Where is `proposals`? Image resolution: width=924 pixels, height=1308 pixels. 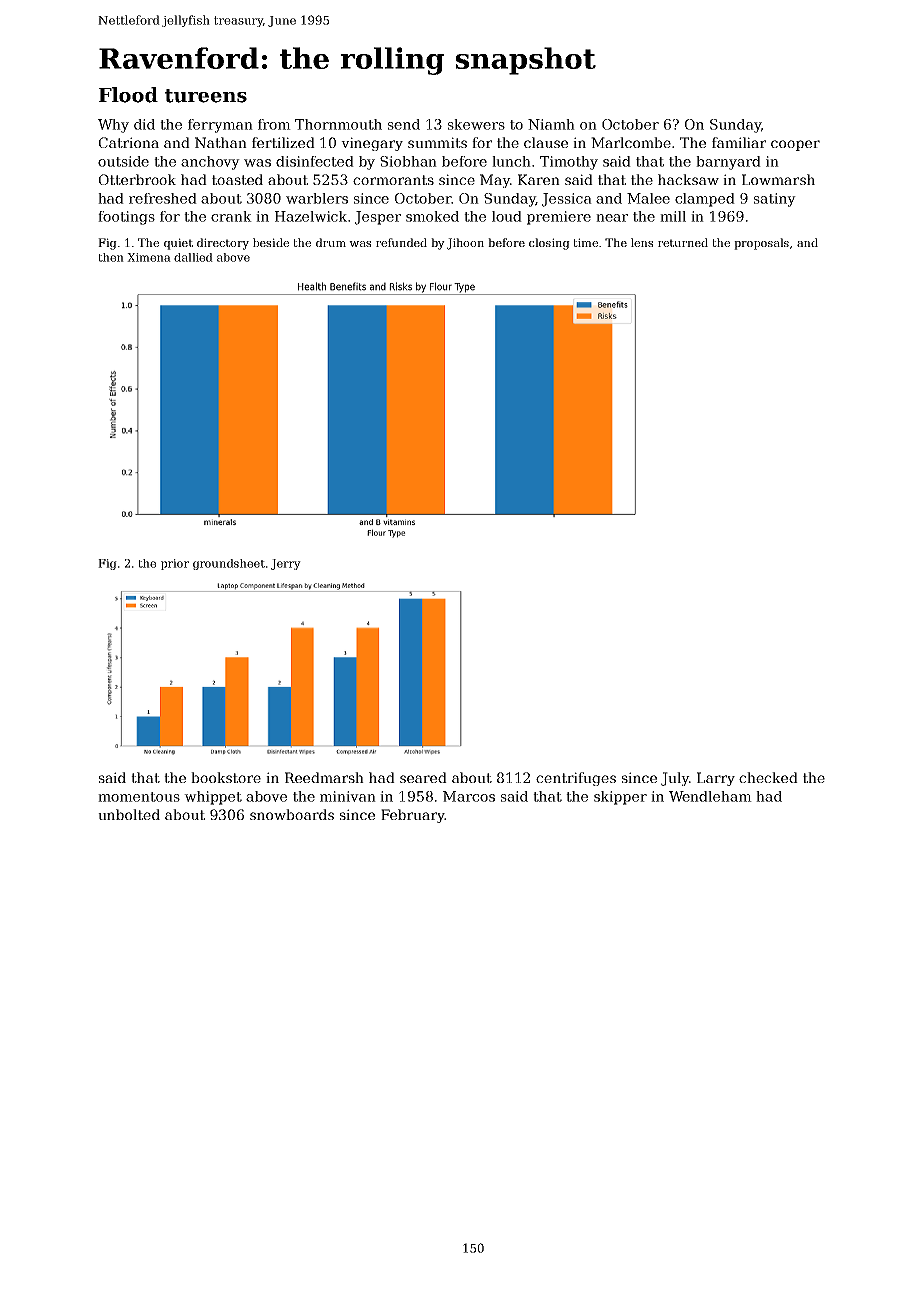
proposals is located at coordinates (761, 244).
